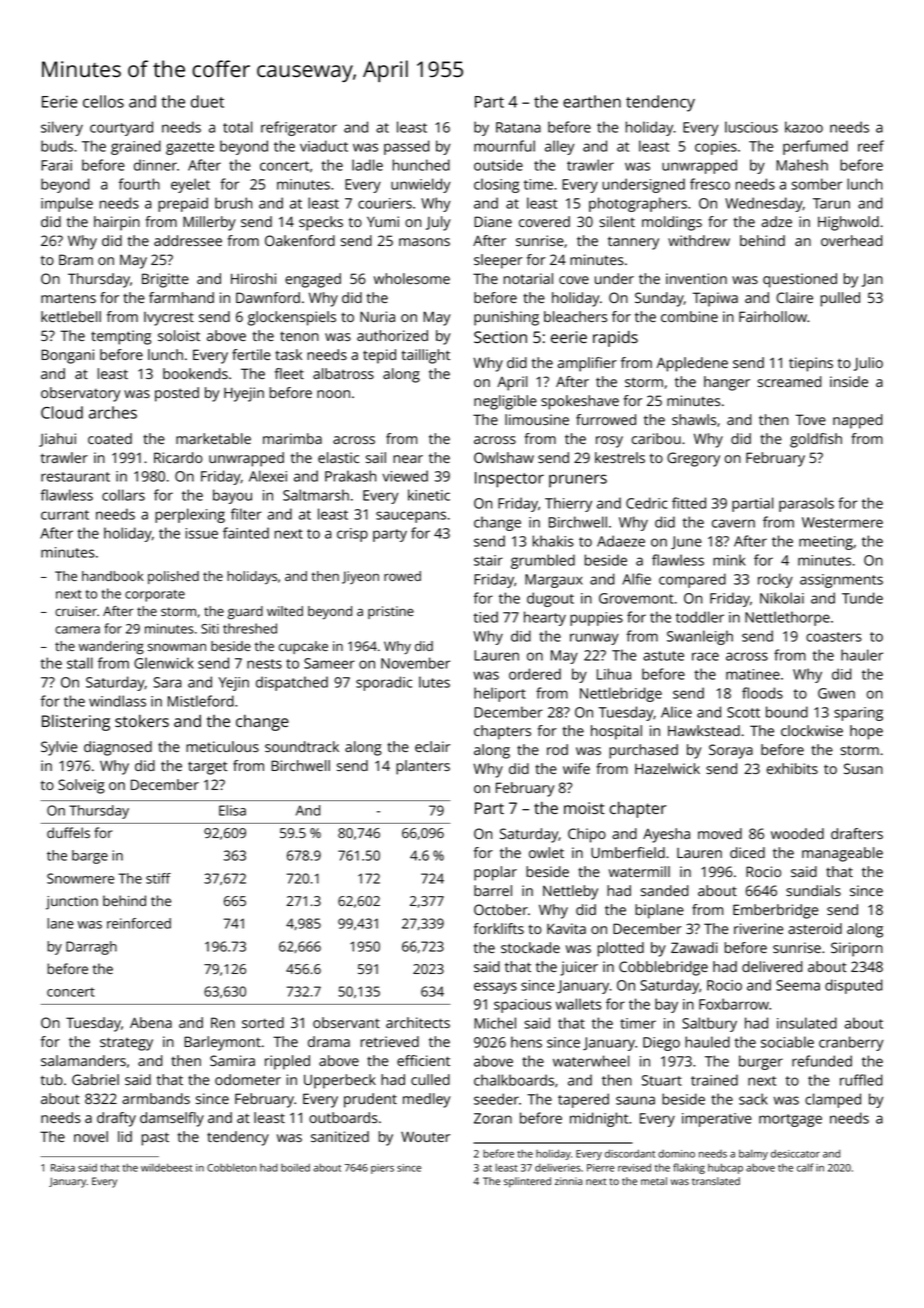  What do you see at coordinates (692, 364) in the screenshot?
I see `Appledene` at bounding box center [692, 364].
